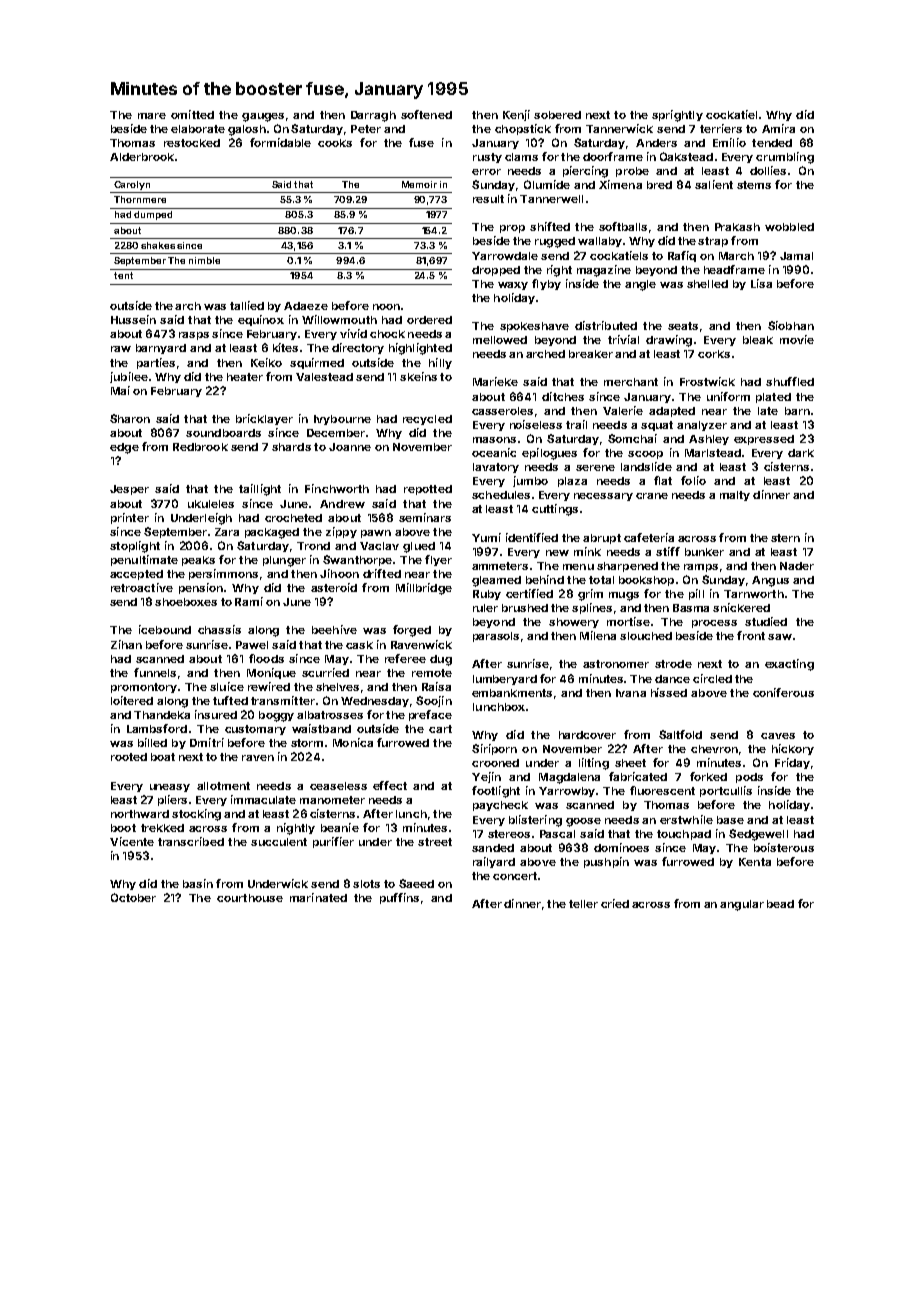 This screenshot has width=924, height=1308. I want to click on Millbridge, so click(424, 589).
